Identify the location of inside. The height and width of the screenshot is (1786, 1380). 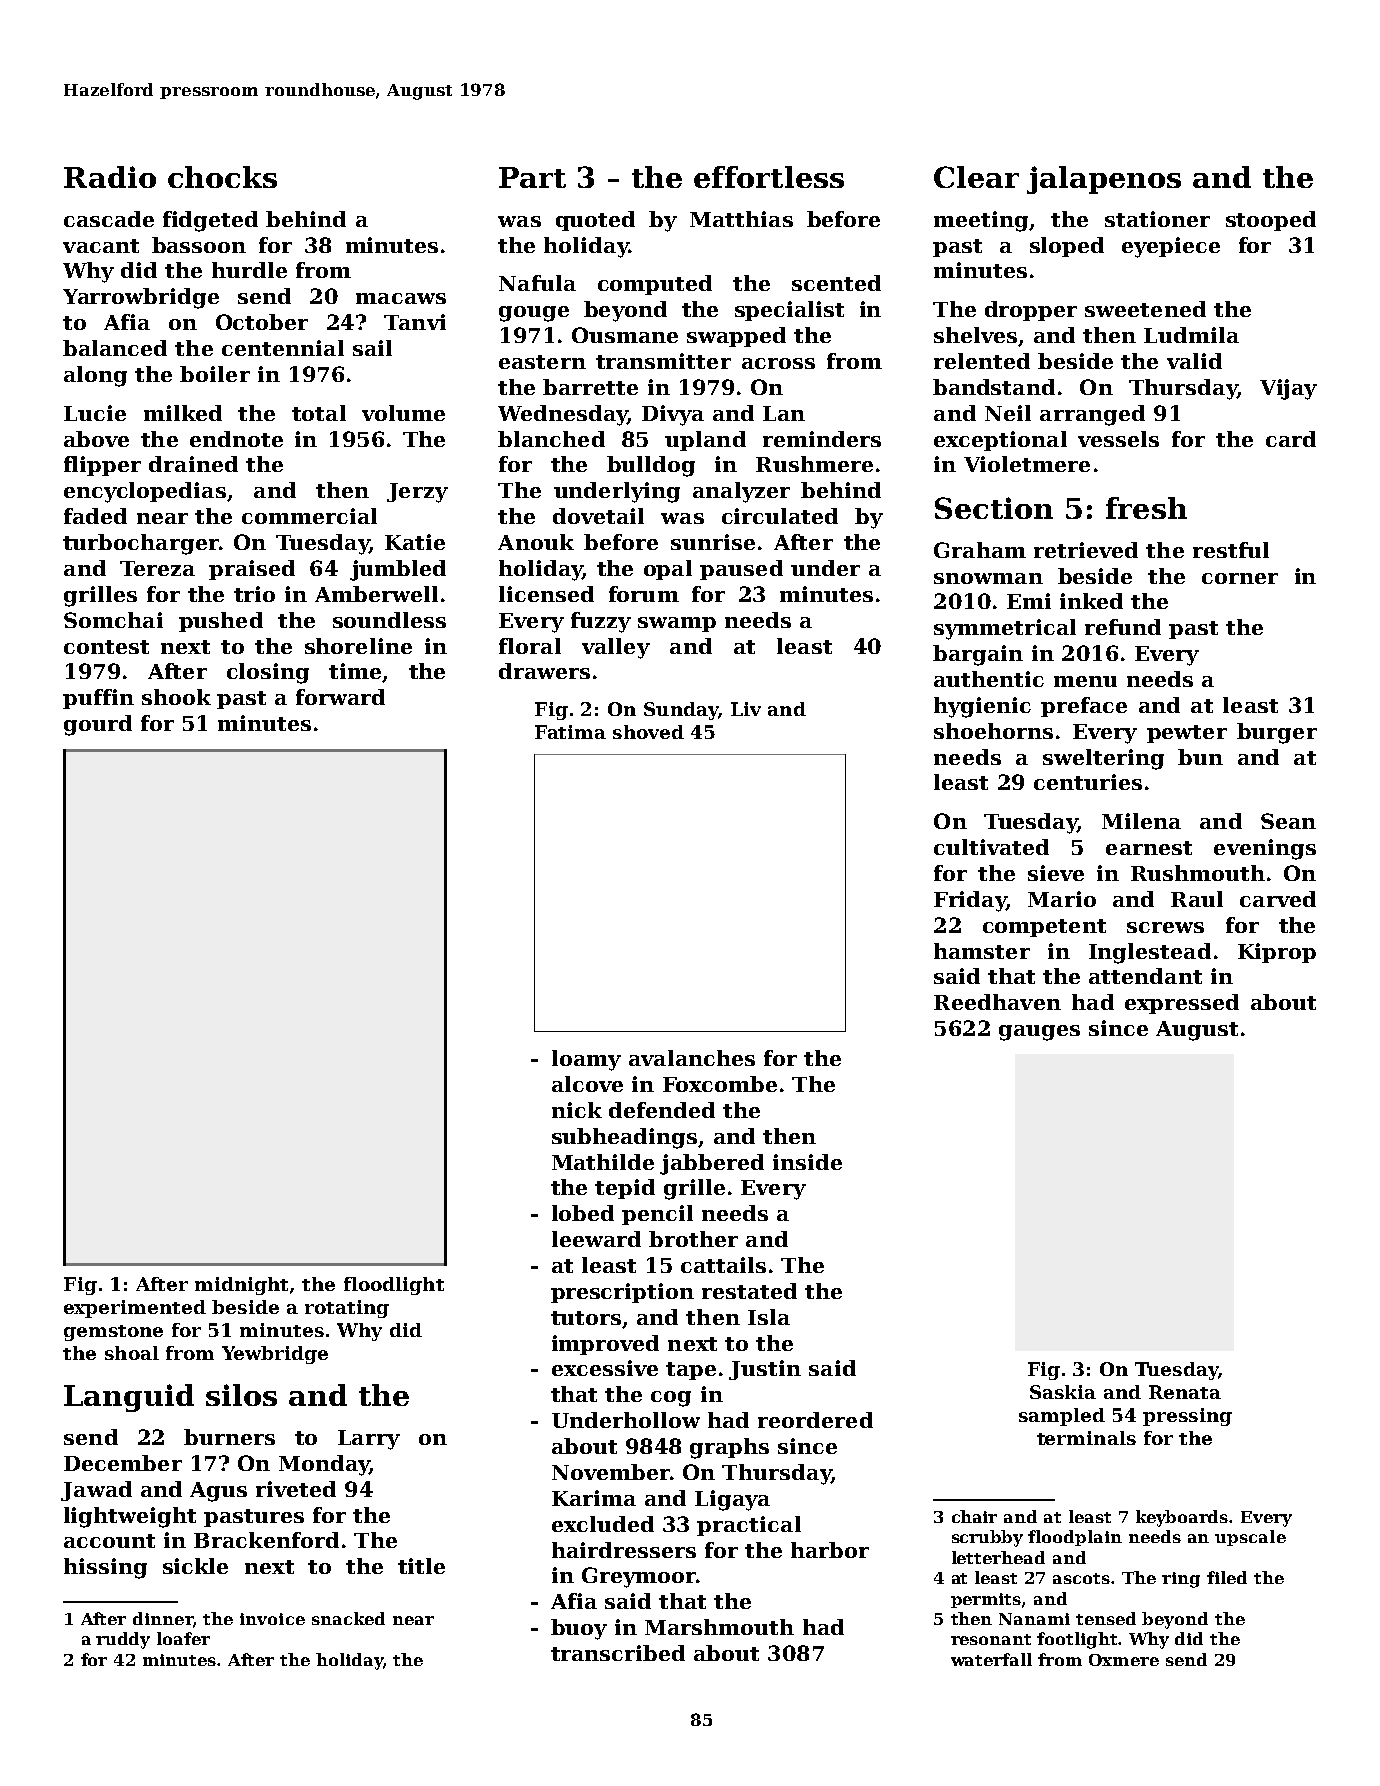
(807, 1162).
